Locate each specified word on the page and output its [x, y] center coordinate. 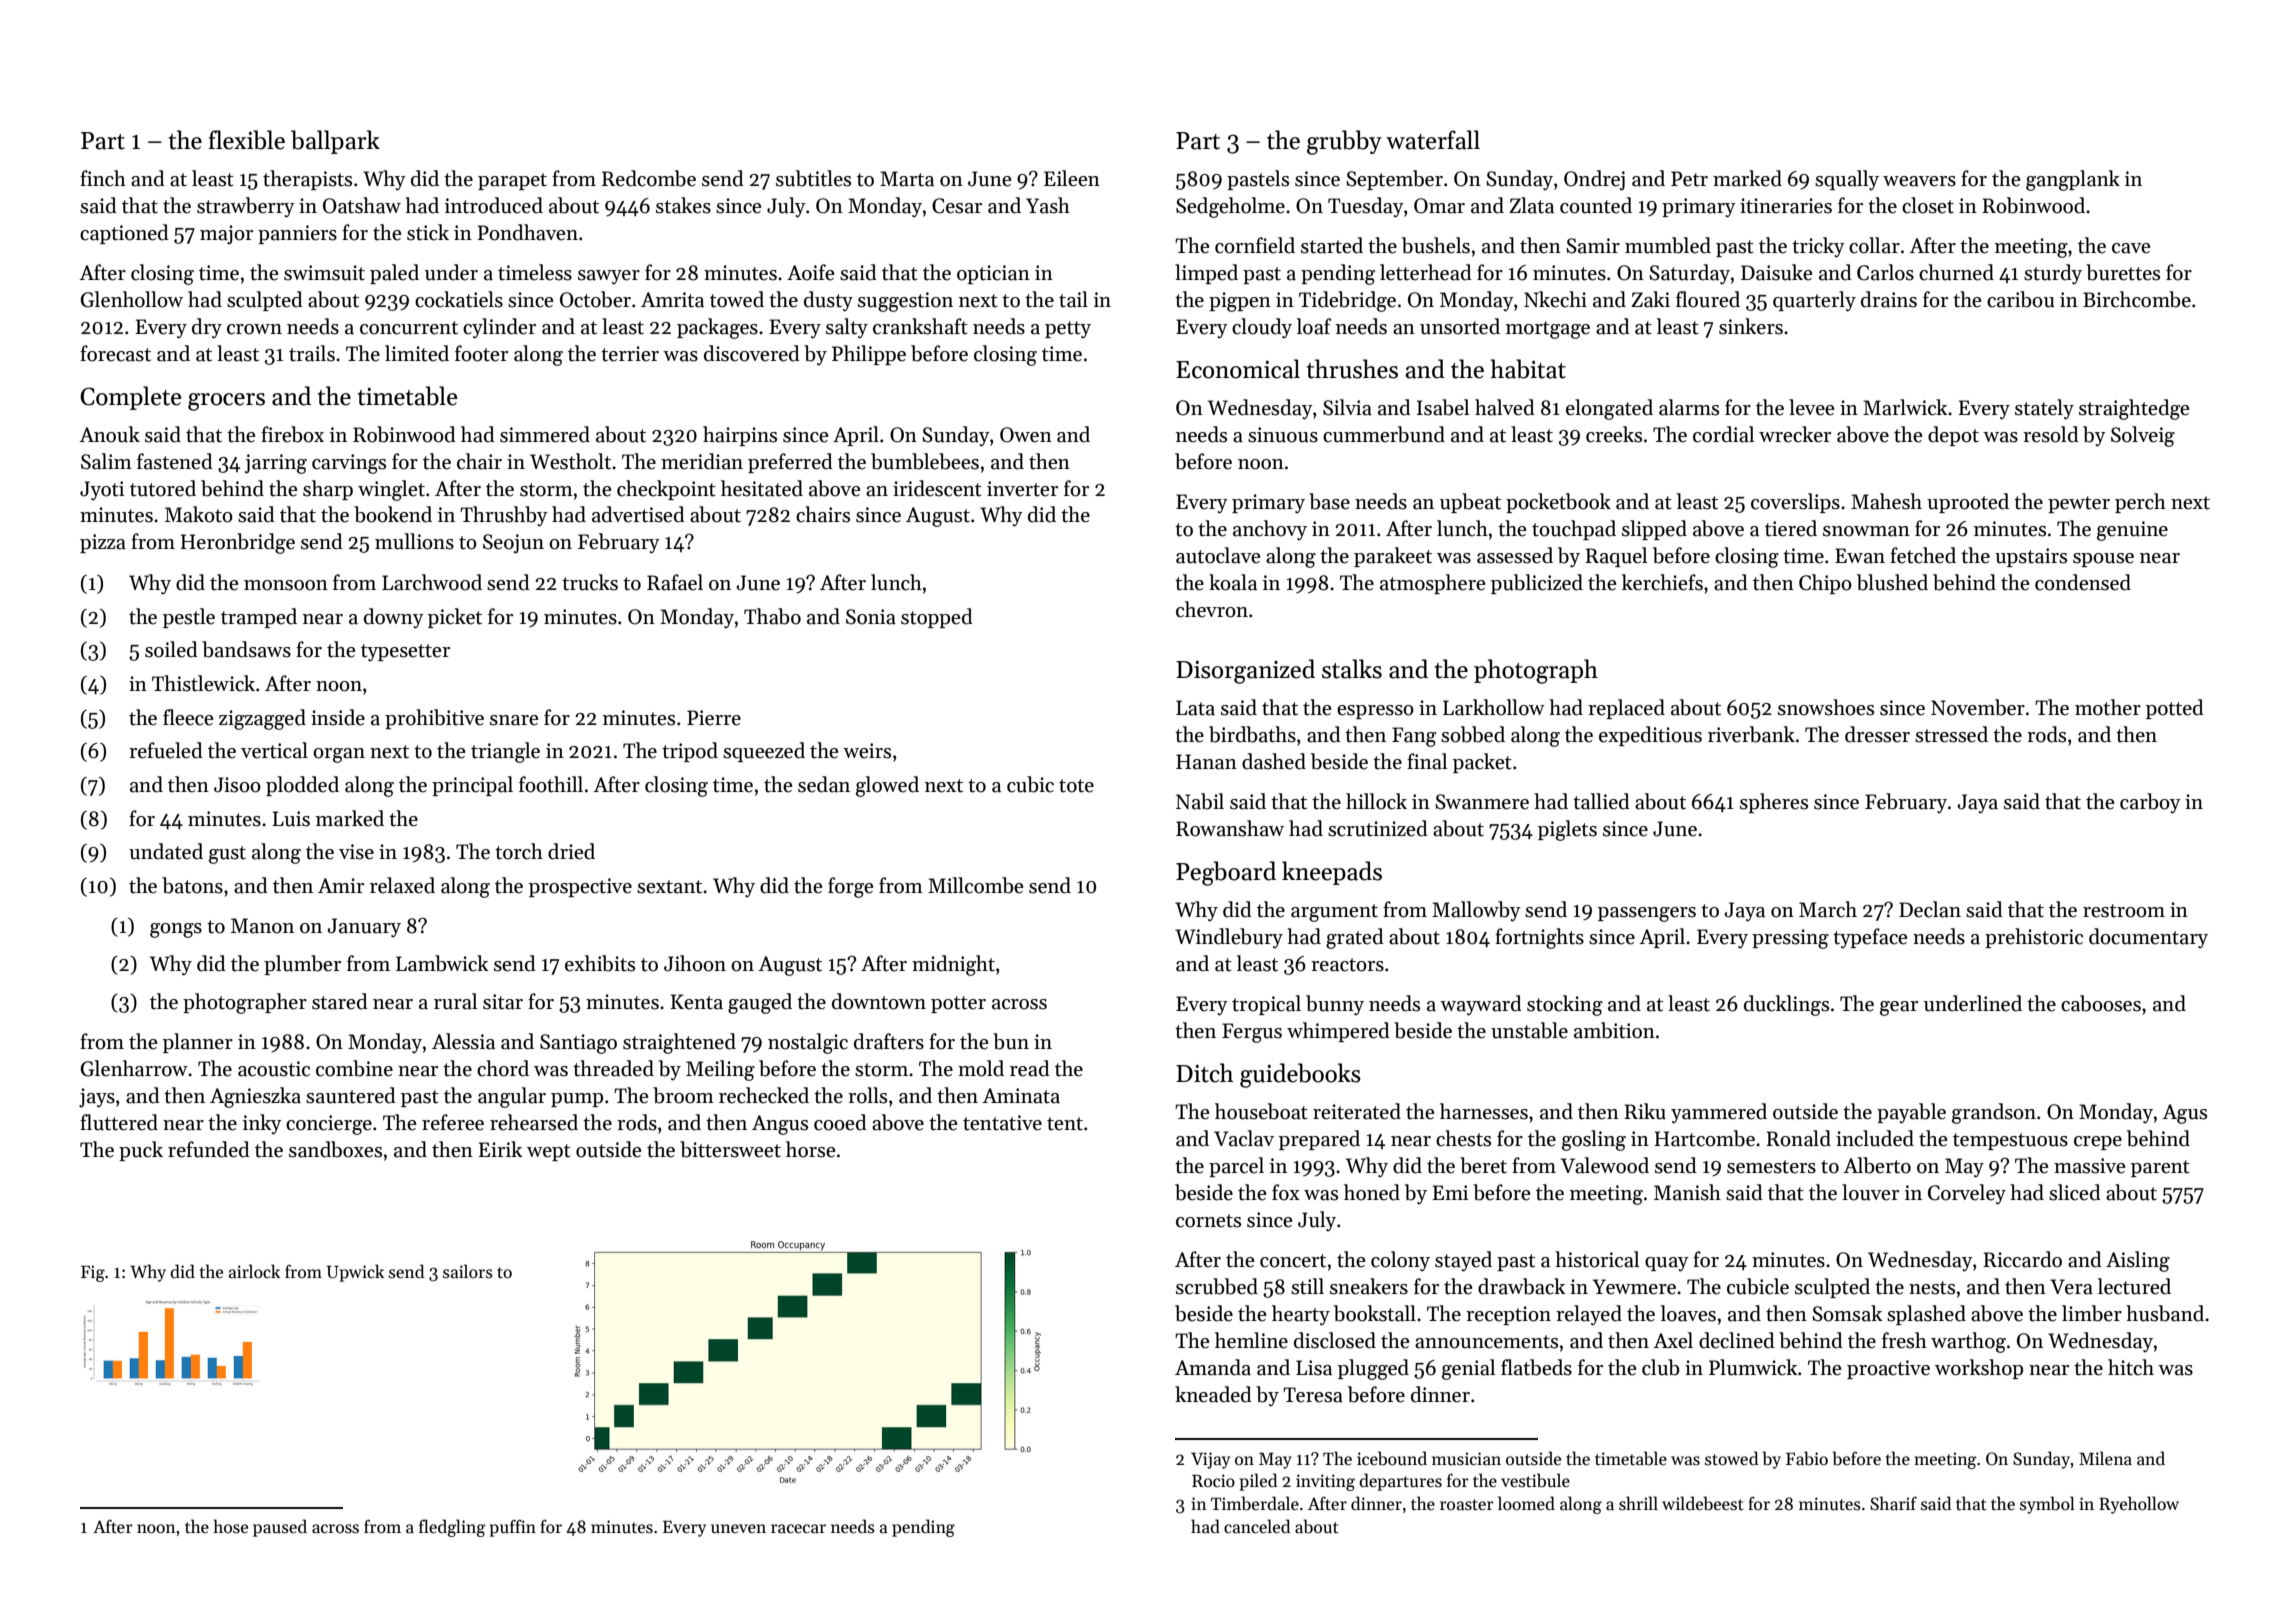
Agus [2184, 1114]
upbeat [1470, 503]
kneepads [1332, 873]
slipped [1654, 530]
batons [192, 885]
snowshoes [1826, 707]
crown [254, 329]
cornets [1208, 1221]
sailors [468, 1271]
